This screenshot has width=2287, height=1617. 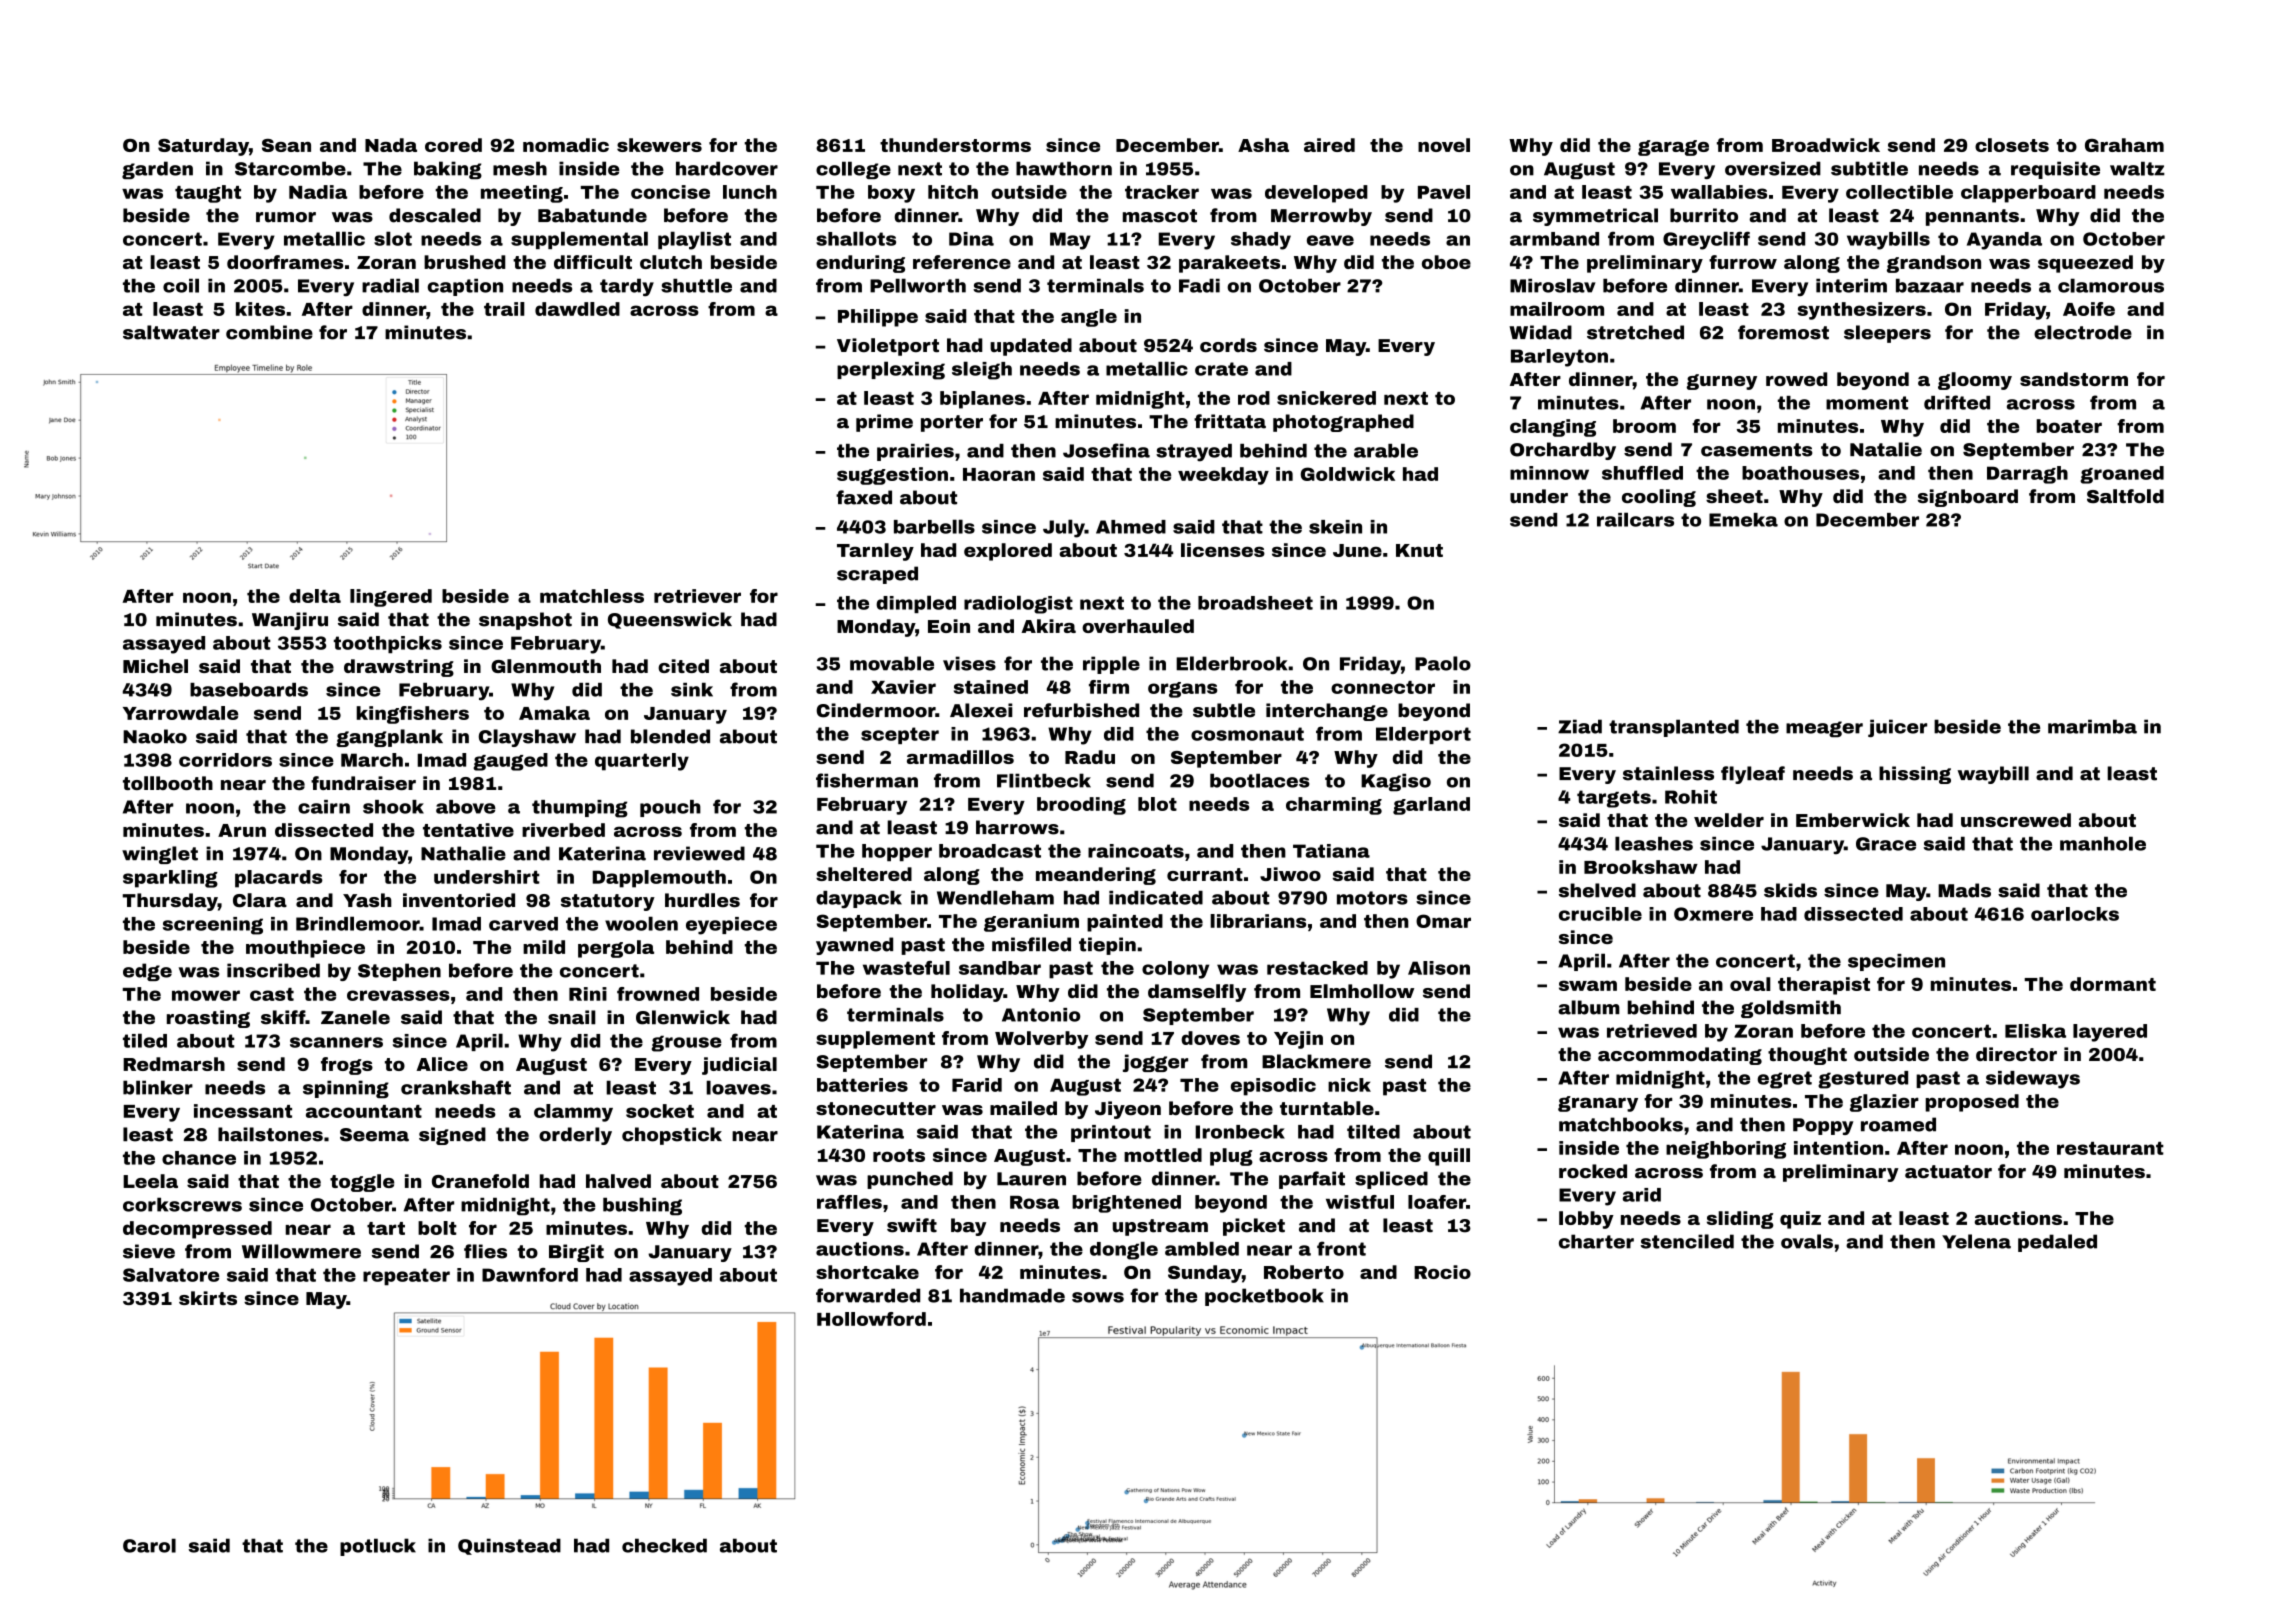 I want to click on delta, so click(x=315, y=596).
